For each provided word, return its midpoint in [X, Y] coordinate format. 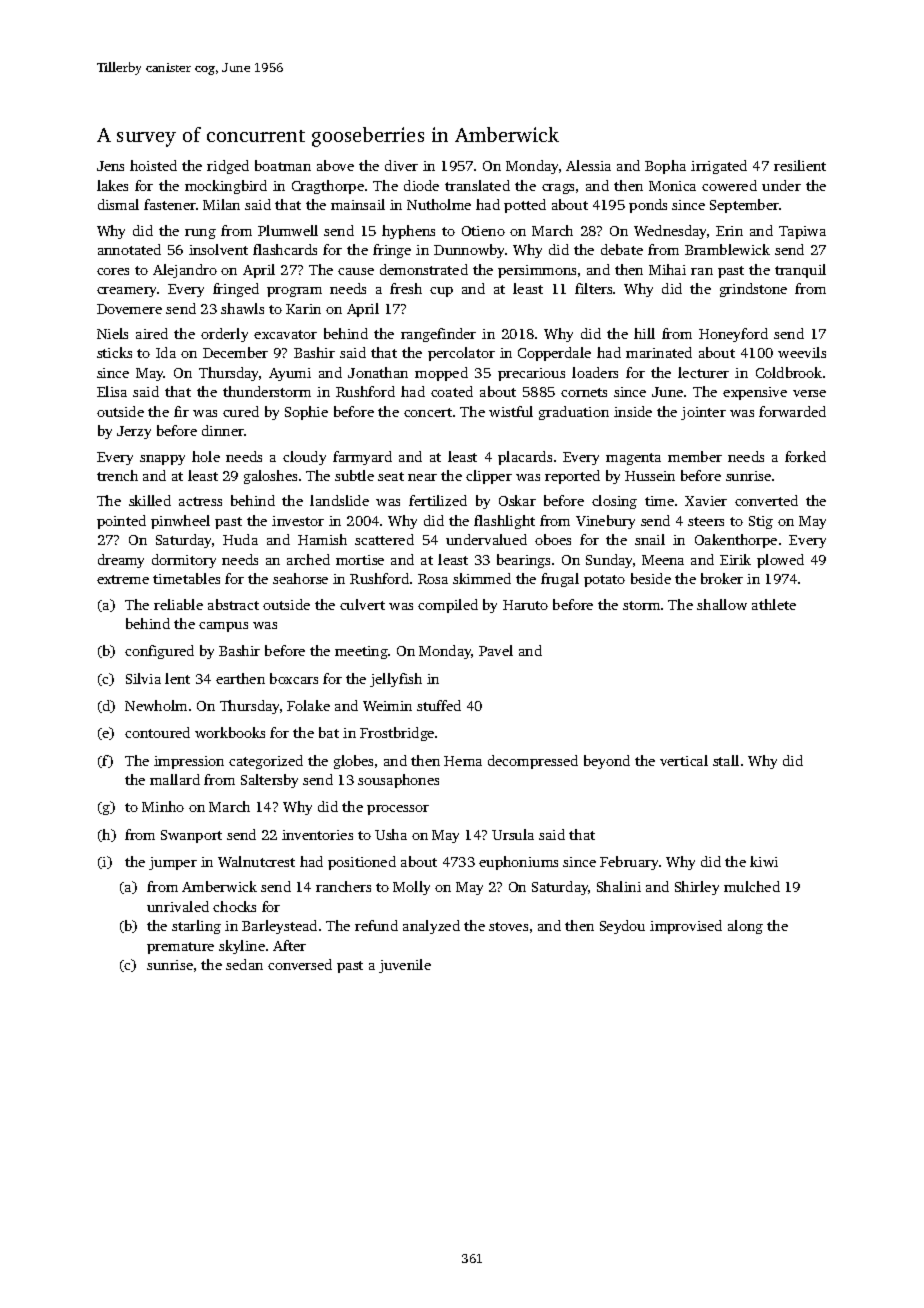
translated [477, 185]
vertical [684, 760]
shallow [722, 604]
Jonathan [378, 372]
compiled [448, 606]
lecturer [703, 372]
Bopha [665, 167]
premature [180, 948]
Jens [110, 166]
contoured [157, 732]
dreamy [121, 561]
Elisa [112, 391]
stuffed [439, 705]
